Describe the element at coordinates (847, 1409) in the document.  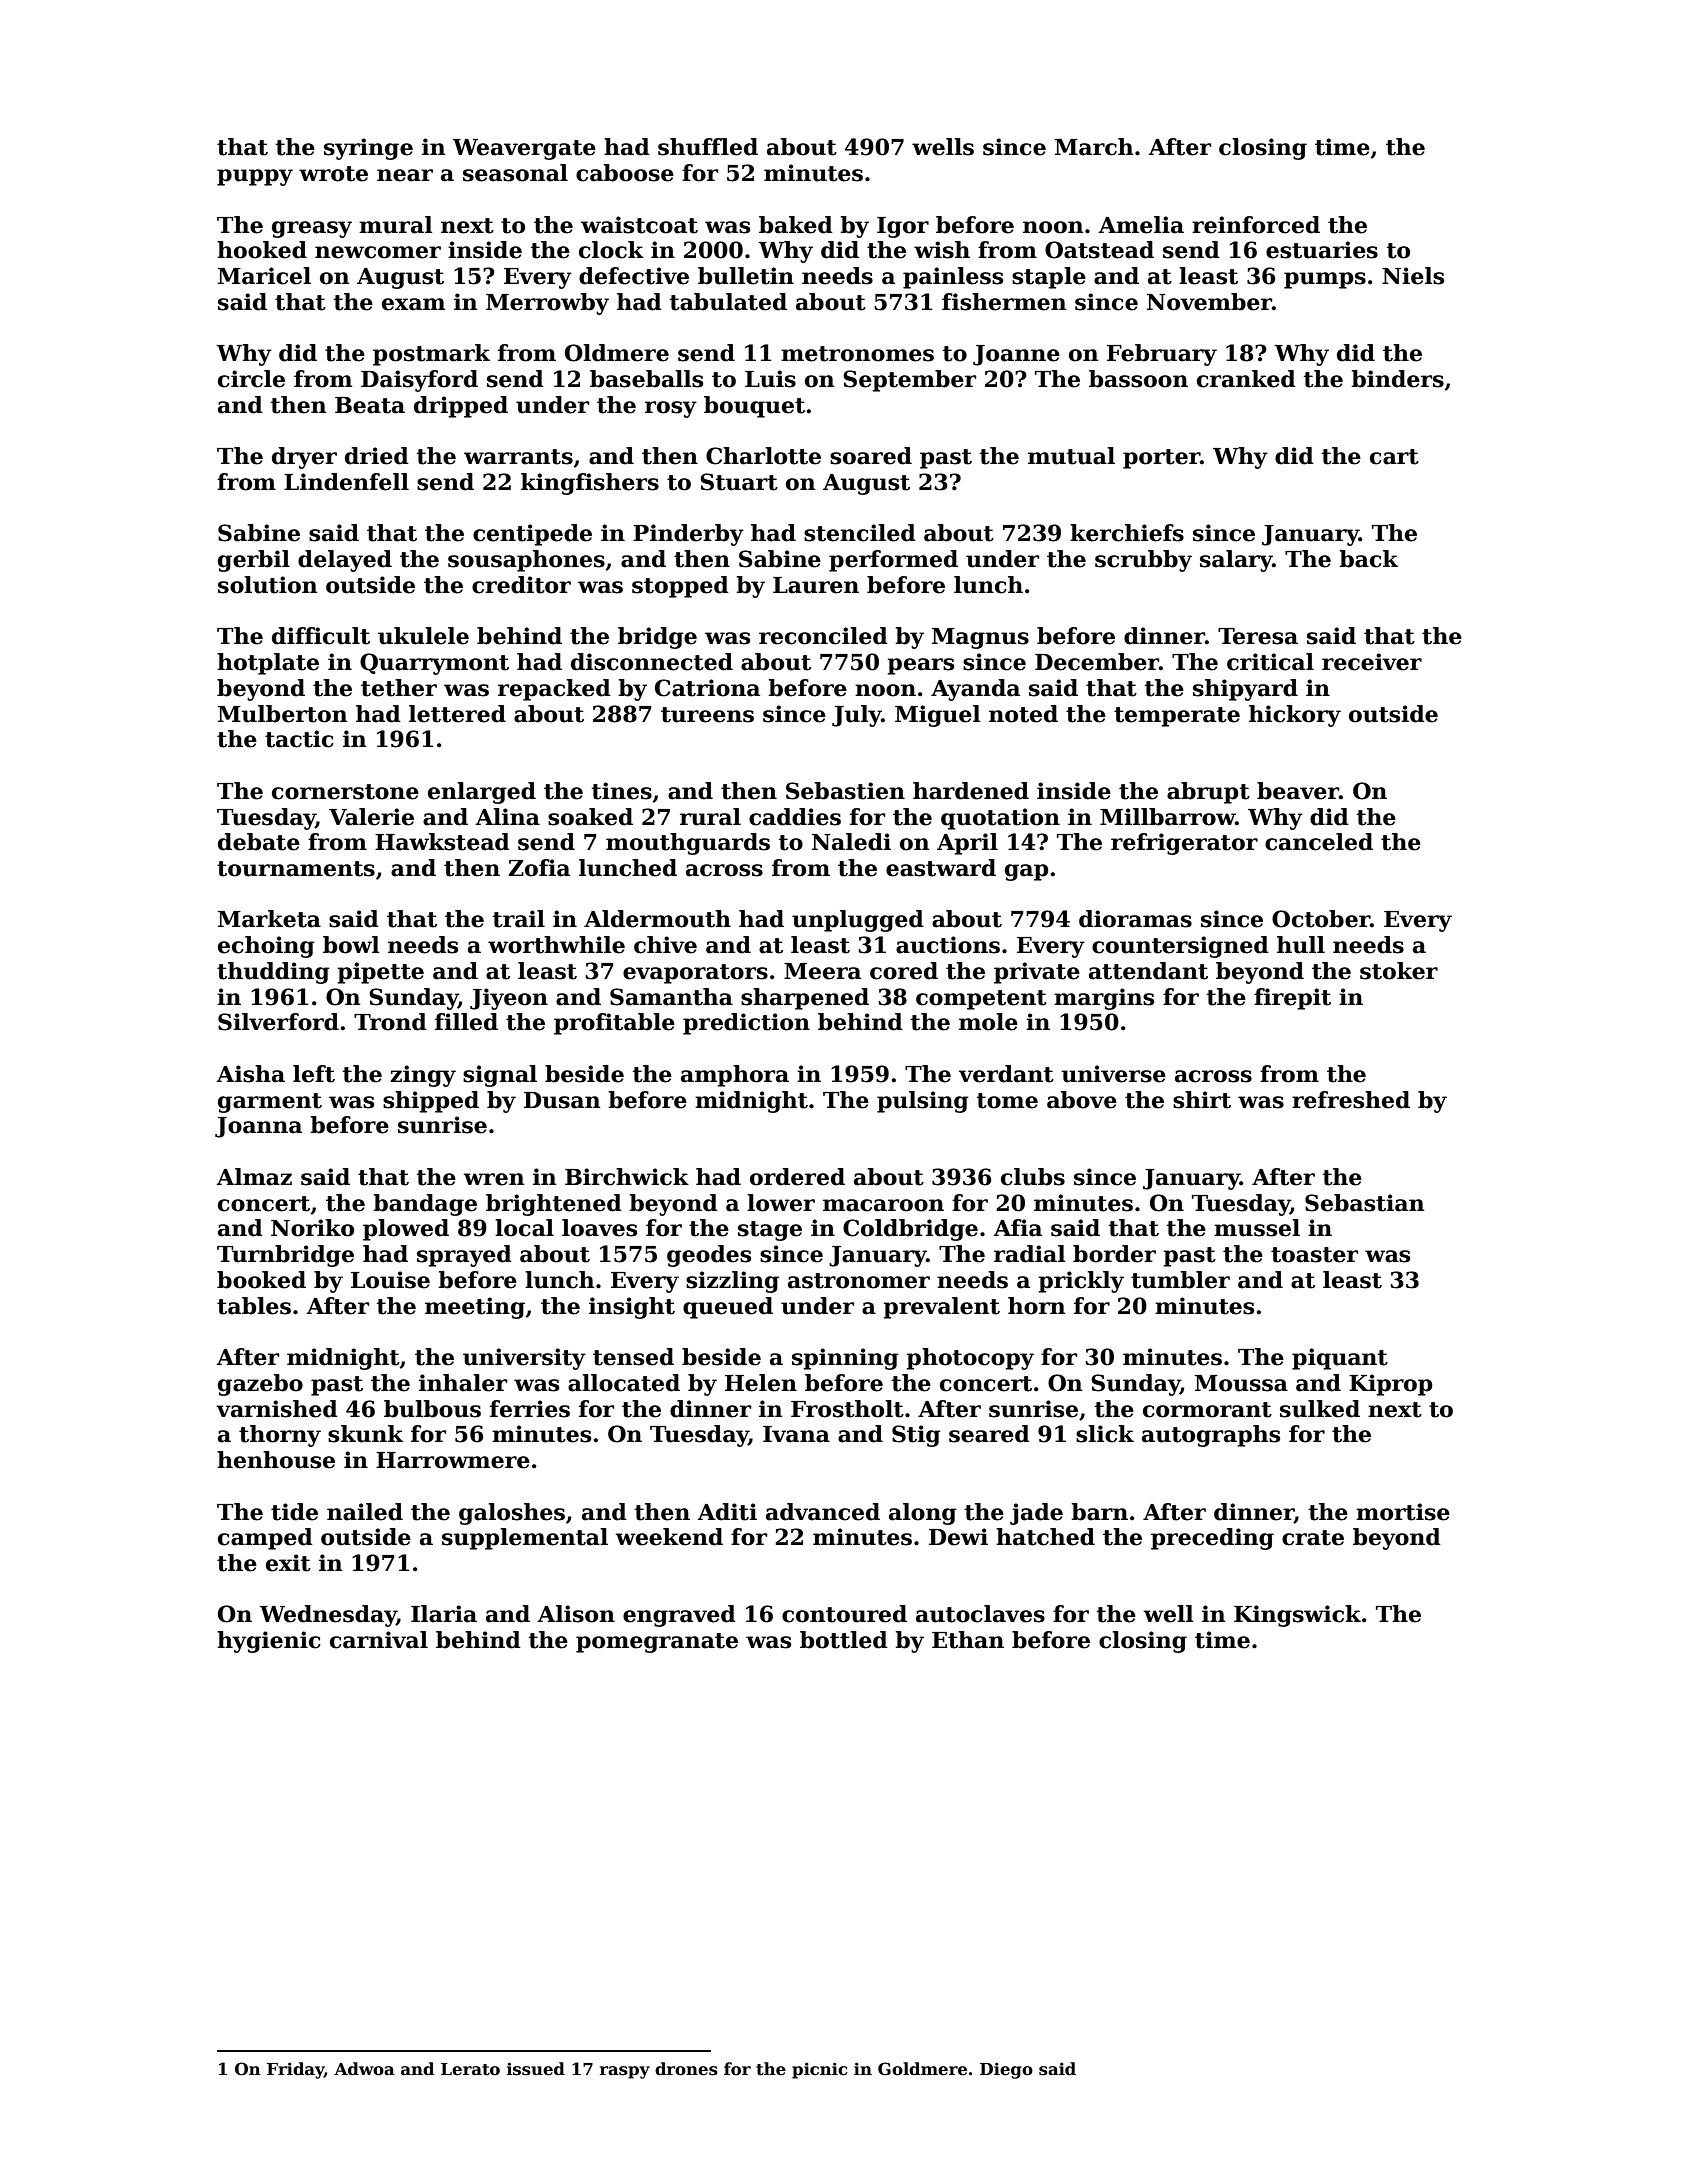
I see `Frostholt` at that location.
